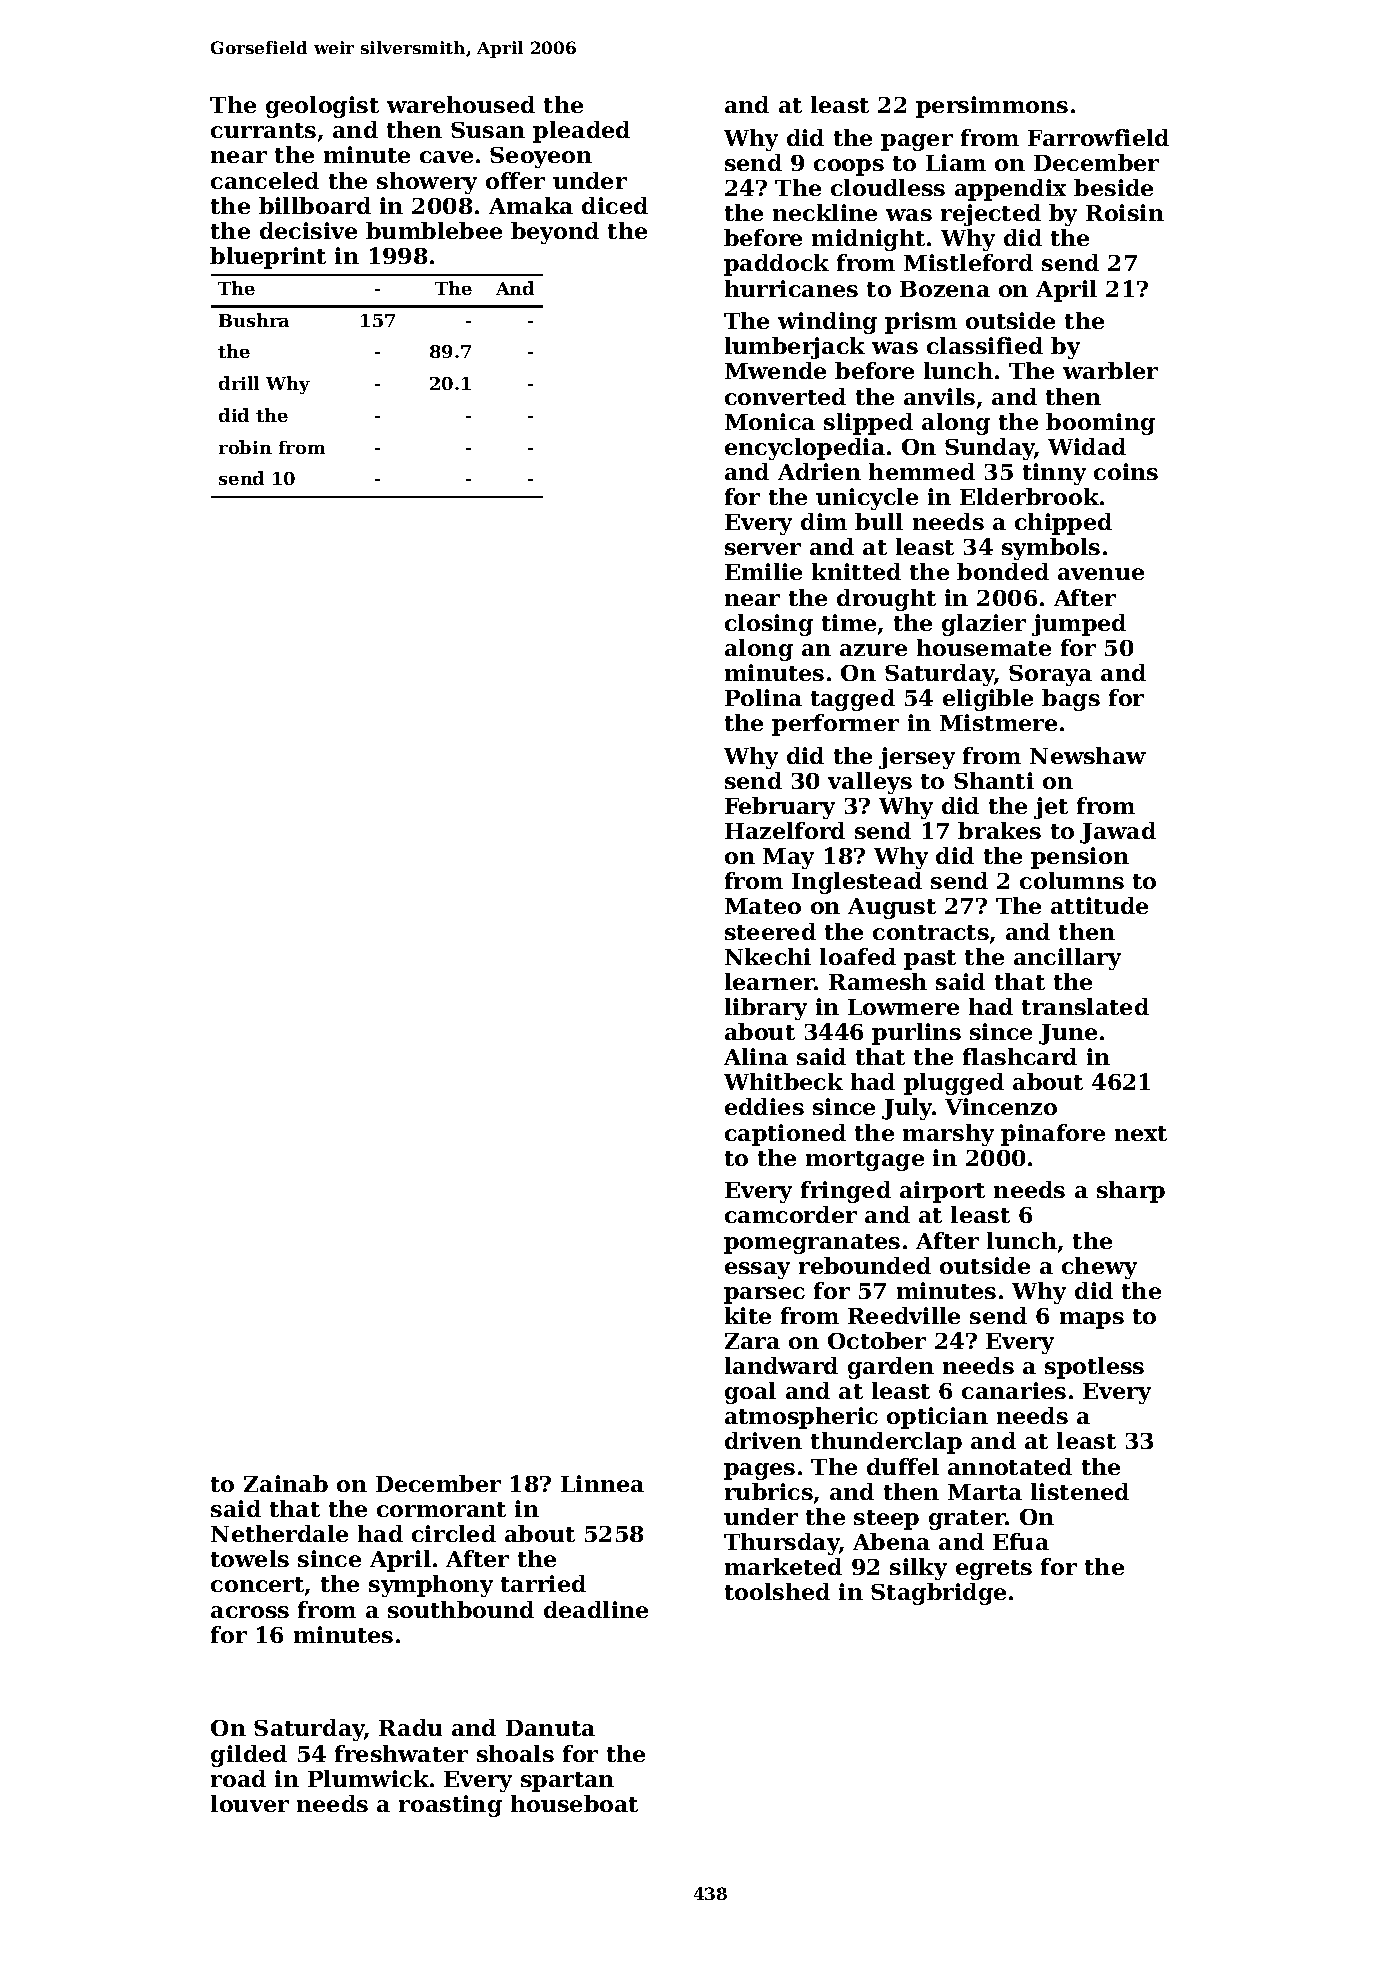 The height and width of the screenshot is (1969, 1386). Describe the element at coordinates (450, 1806) in the screenshot. I see `roasting` at that location.
